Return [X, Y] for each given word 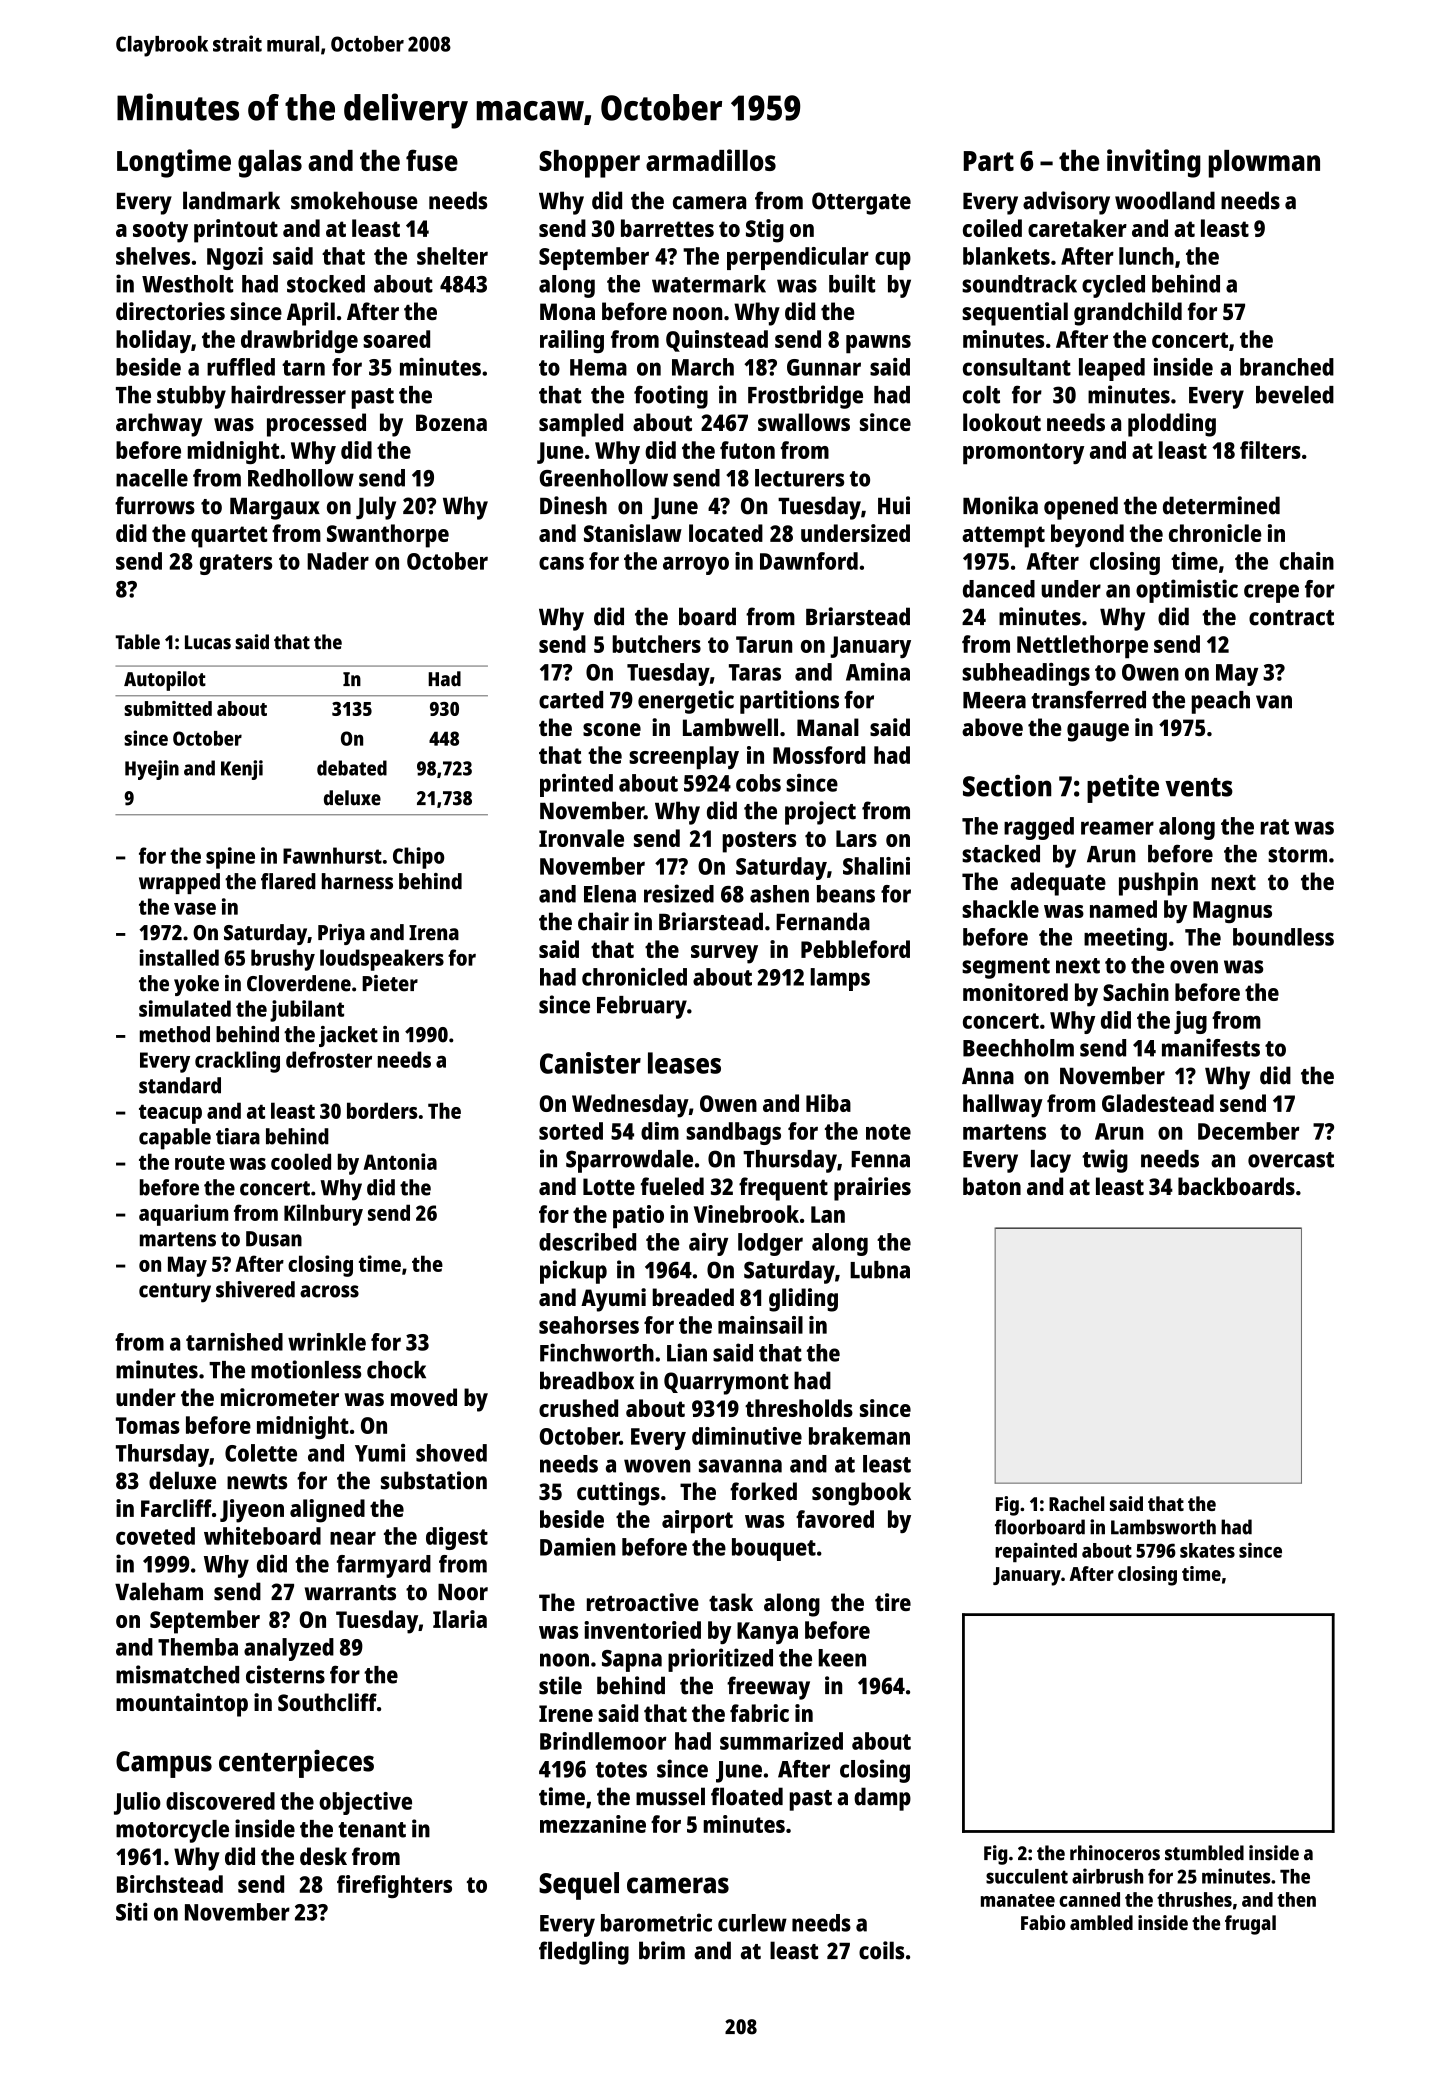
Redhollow [301, 478]
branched [1287, 367]
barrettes [667, 228]
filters [1270, 450]
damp [882, 1799]
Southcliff [327, 1702]
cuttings [618, 1494]
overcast [1291, 1160]
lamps [840, 979]
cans [561, 563]
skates [1207, 1550]
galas [270, 164]
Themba [198, 1647]
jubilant [307, 1011]
